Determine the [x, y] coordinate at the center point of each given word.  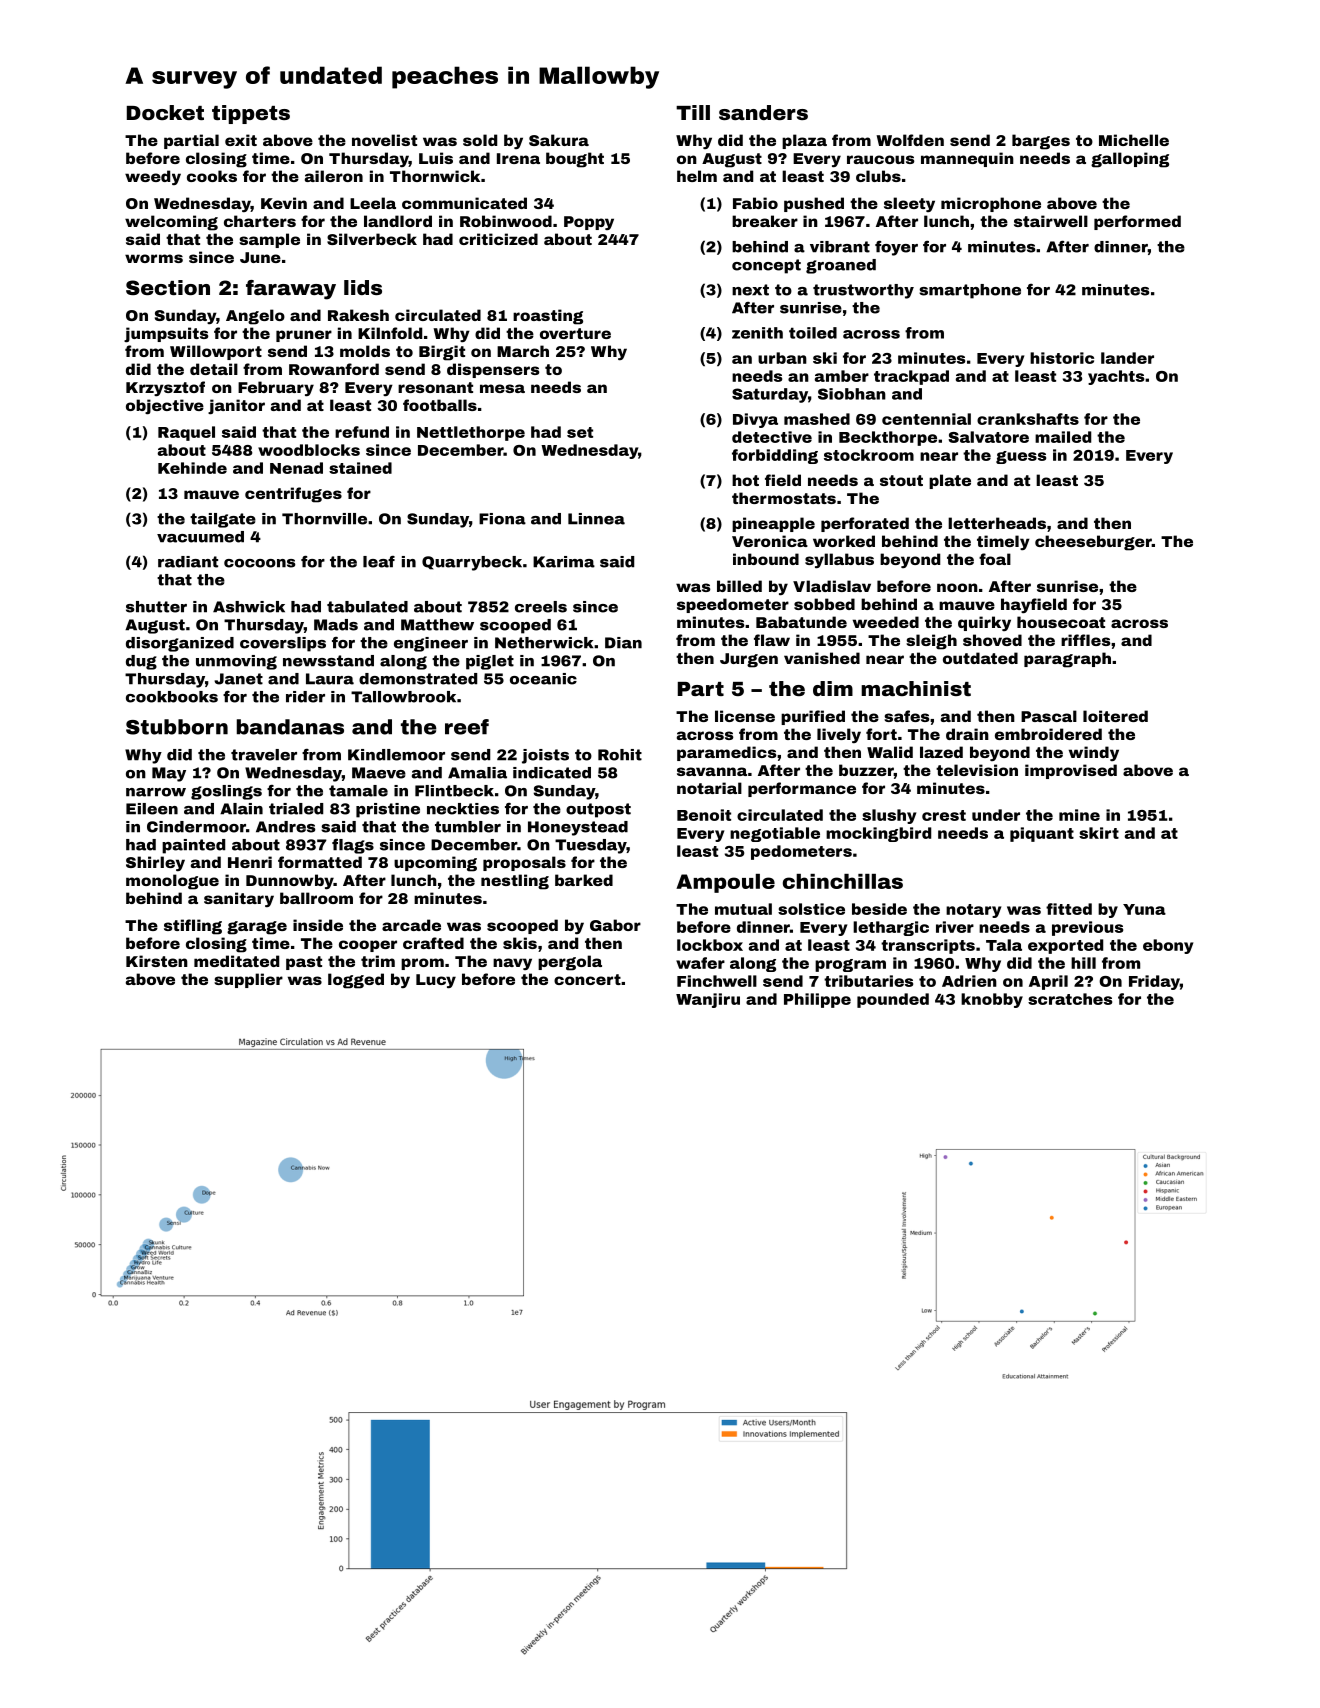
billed [739, 586]
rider [305, 697]
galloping [1130, 160]
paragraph [1067, 660]
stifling [193, 927]
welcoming [171, 223]
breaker [765, 221]
